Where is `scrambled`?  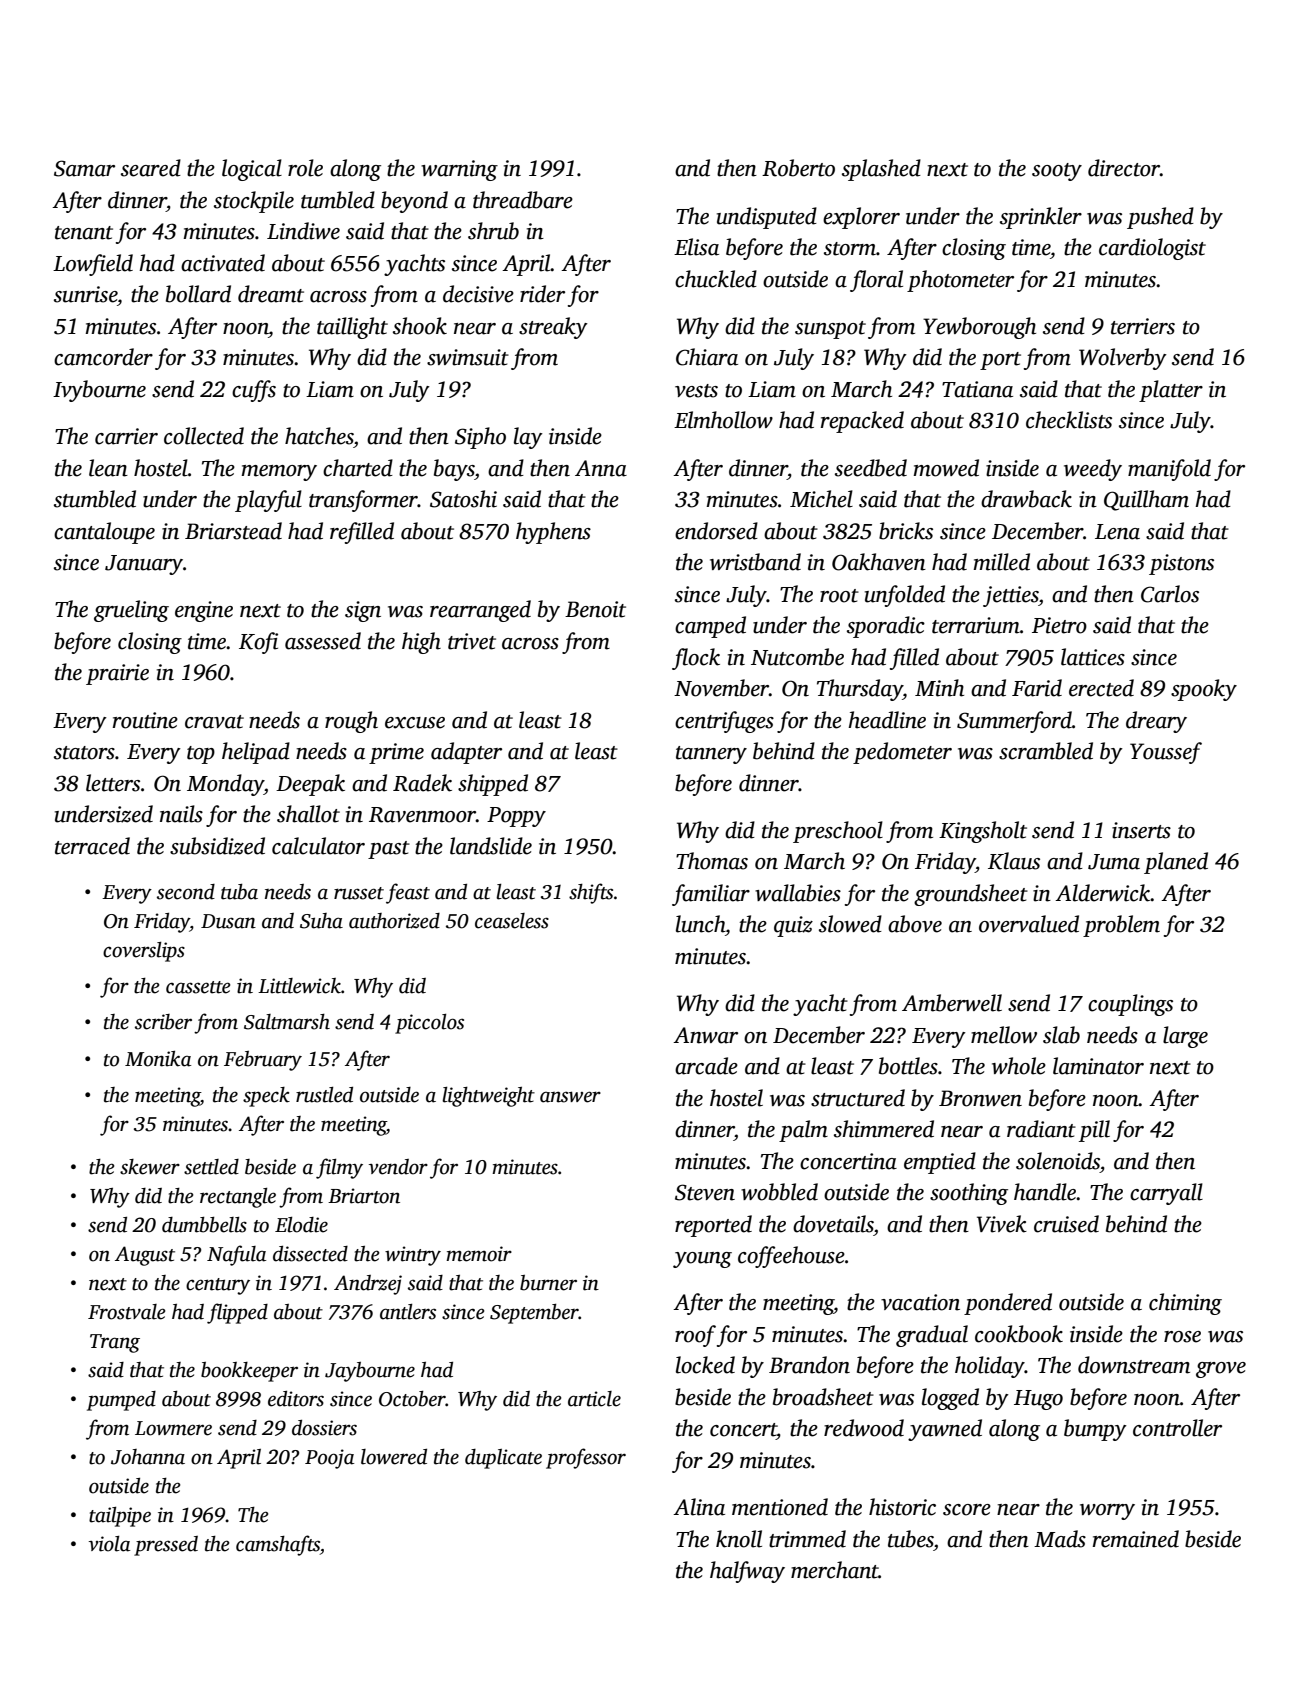
scrambled is located at coordinates (1046, 751).
